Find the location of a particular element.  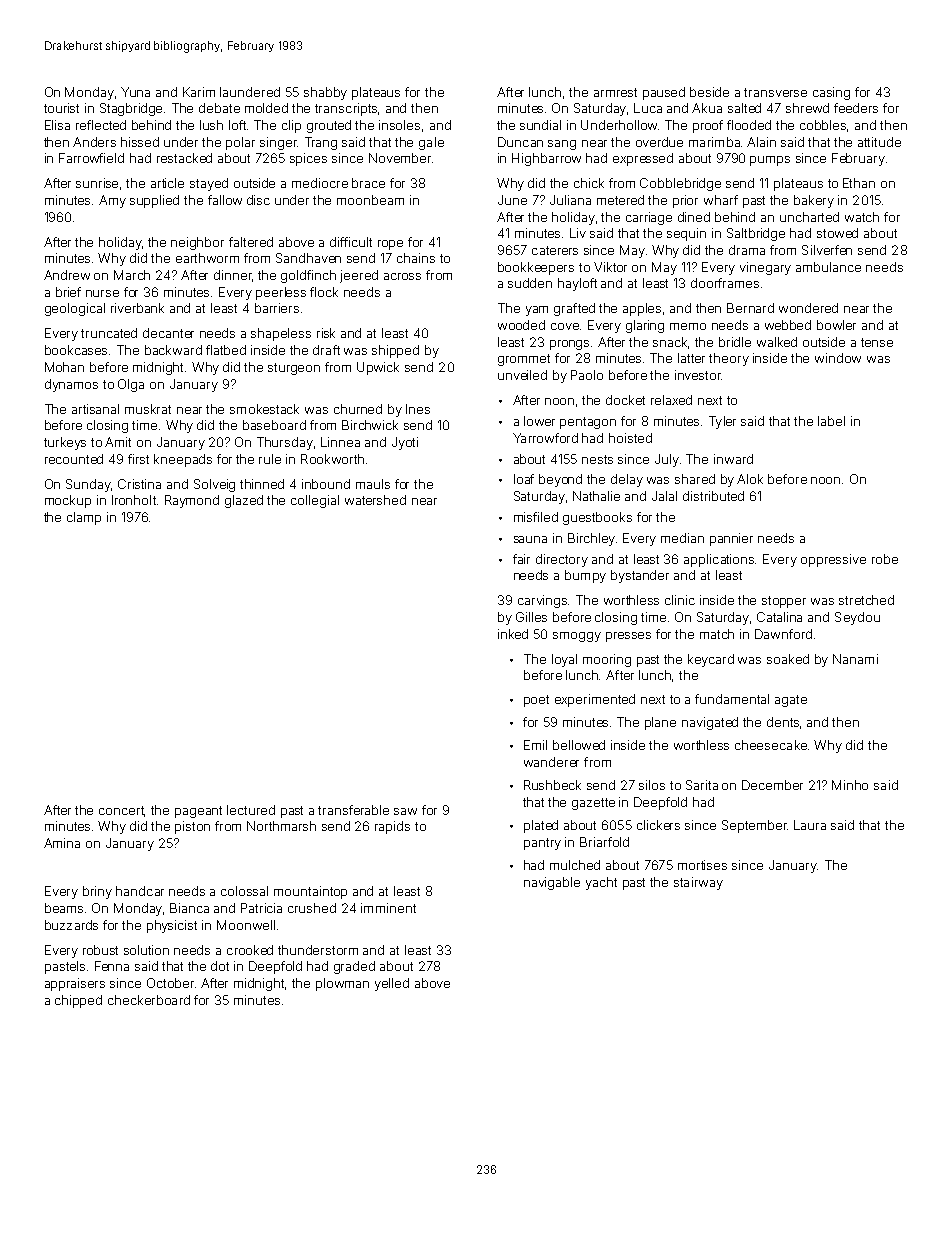

Amina is located at coordinates (62, 843).
